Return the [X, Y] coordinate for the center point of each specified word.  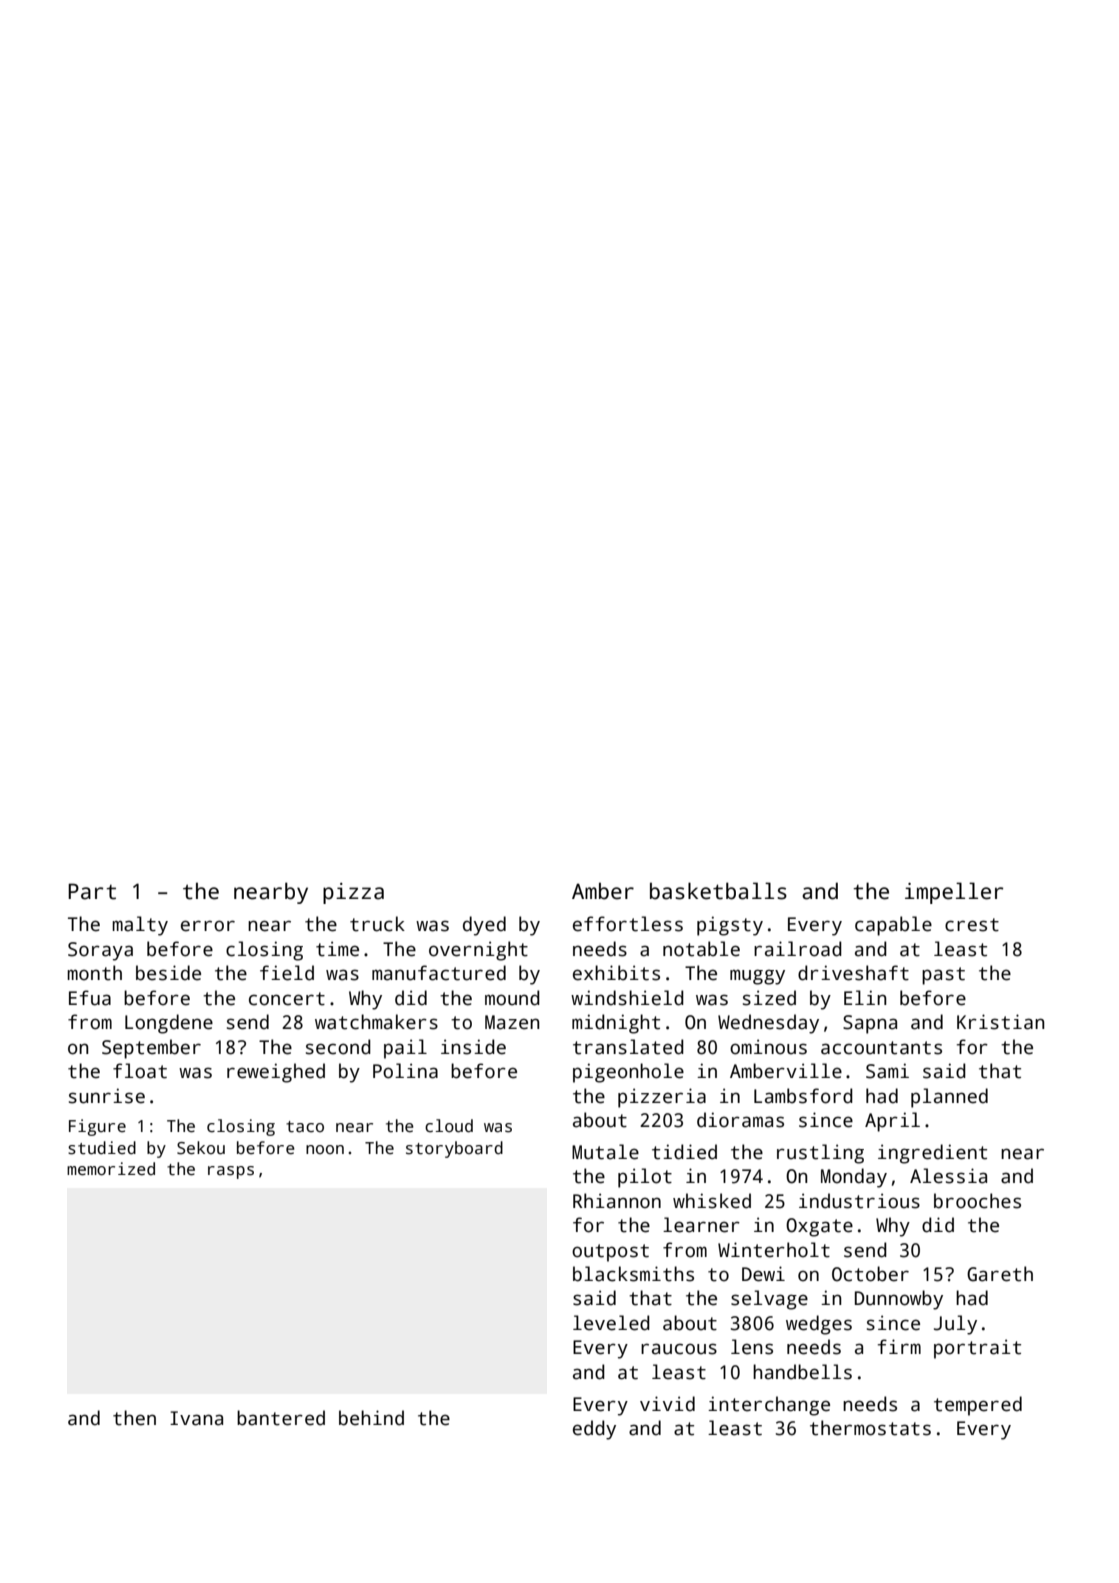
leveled [611, 1323]
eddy [594, 1430]
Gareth [1000, 1274]
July [955, 1325]
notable [701, 949]
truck [377, 924]
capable [893, 926]
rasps [231, 1172]
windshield [627, 998]
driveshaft [853, 973]
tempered [978, 1406]
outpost [610, 1253]
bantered [281, 1418]
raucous [679, 1349]
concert [287, 999]
